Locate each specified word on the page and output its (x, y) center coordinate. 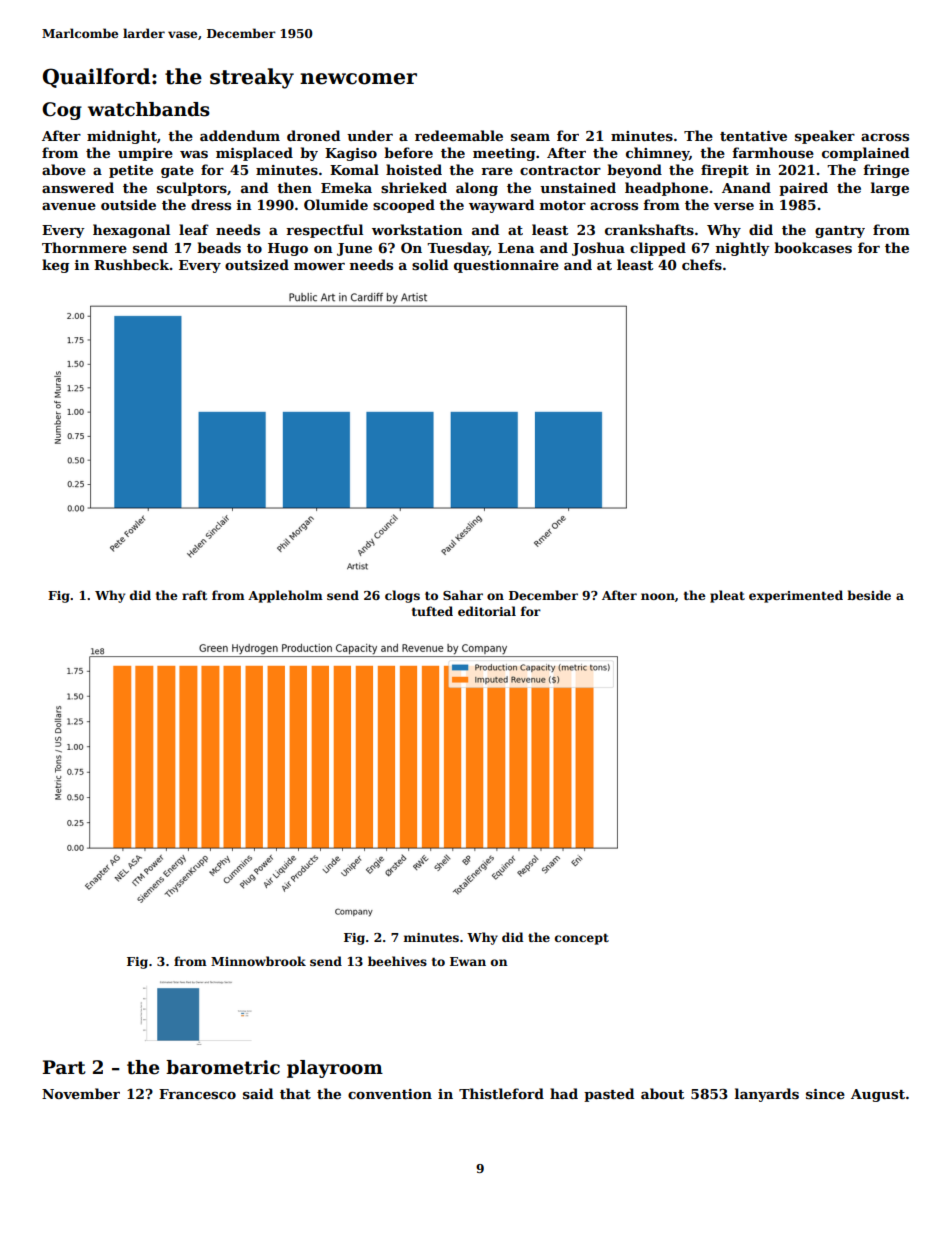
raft (194, 595)
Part (64, 1067)
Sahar (463, 595)
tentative (753, 136)
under (370, 135)
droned (313, 135)
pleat (727, 596)
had (564, 1093)
